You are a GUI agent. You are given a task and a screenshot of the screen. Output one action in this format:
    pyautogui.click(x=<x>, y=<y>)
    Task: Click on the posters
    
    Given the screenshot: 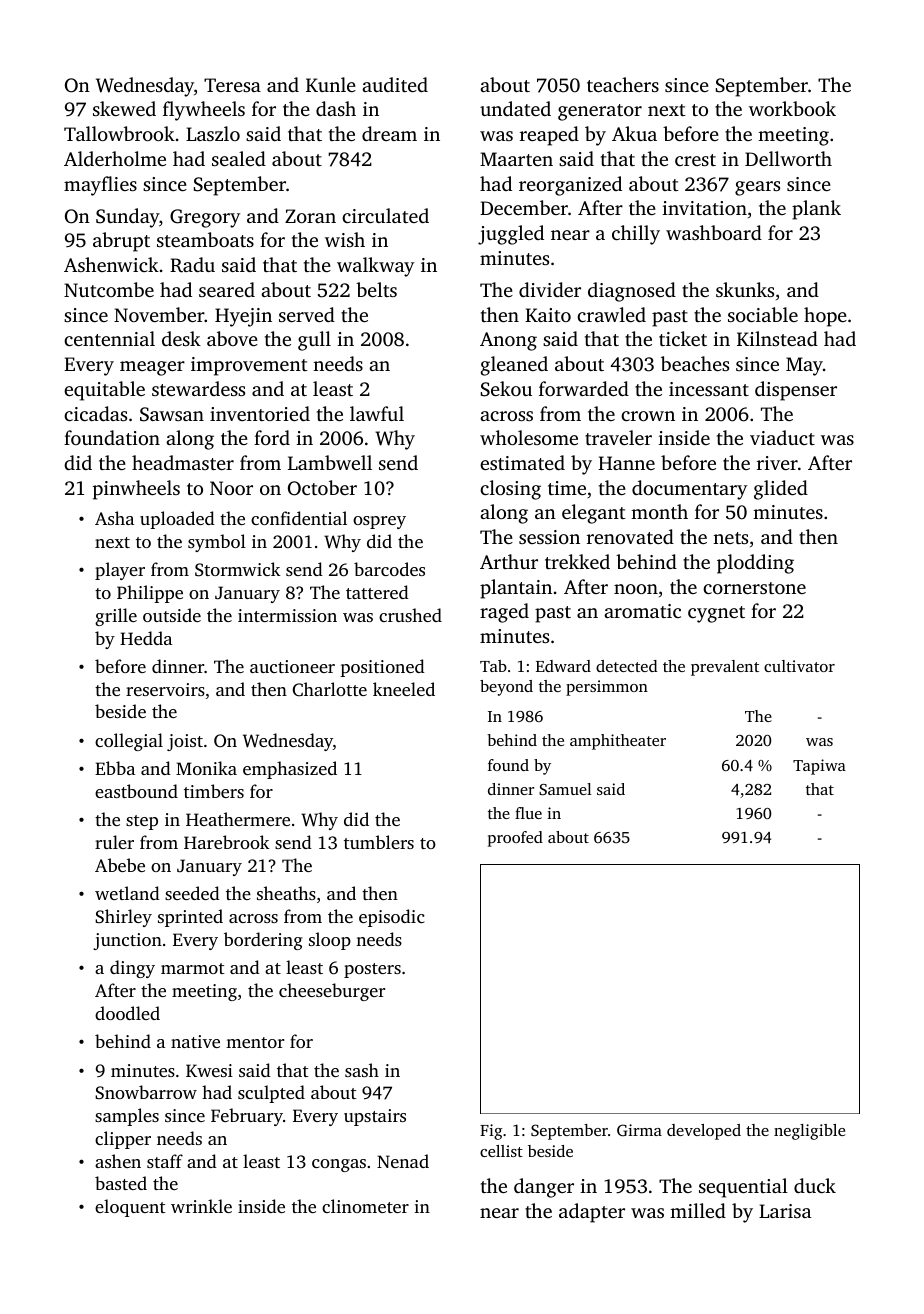 What is the action you would take?
    pyautogui.click(x=372, y=970)
